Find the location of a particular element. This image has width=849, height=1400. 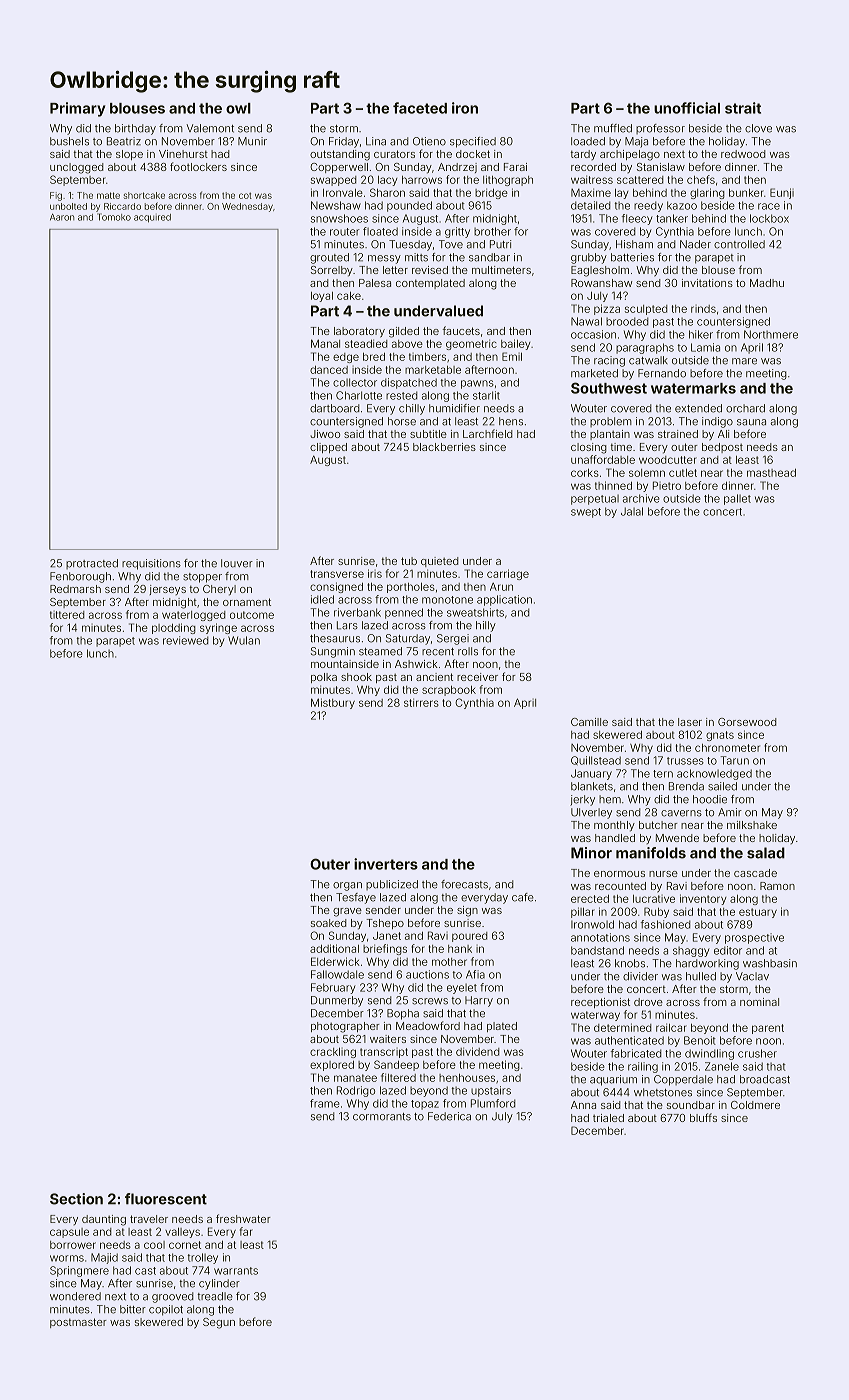

danced is located at coordinates (329, 370).
